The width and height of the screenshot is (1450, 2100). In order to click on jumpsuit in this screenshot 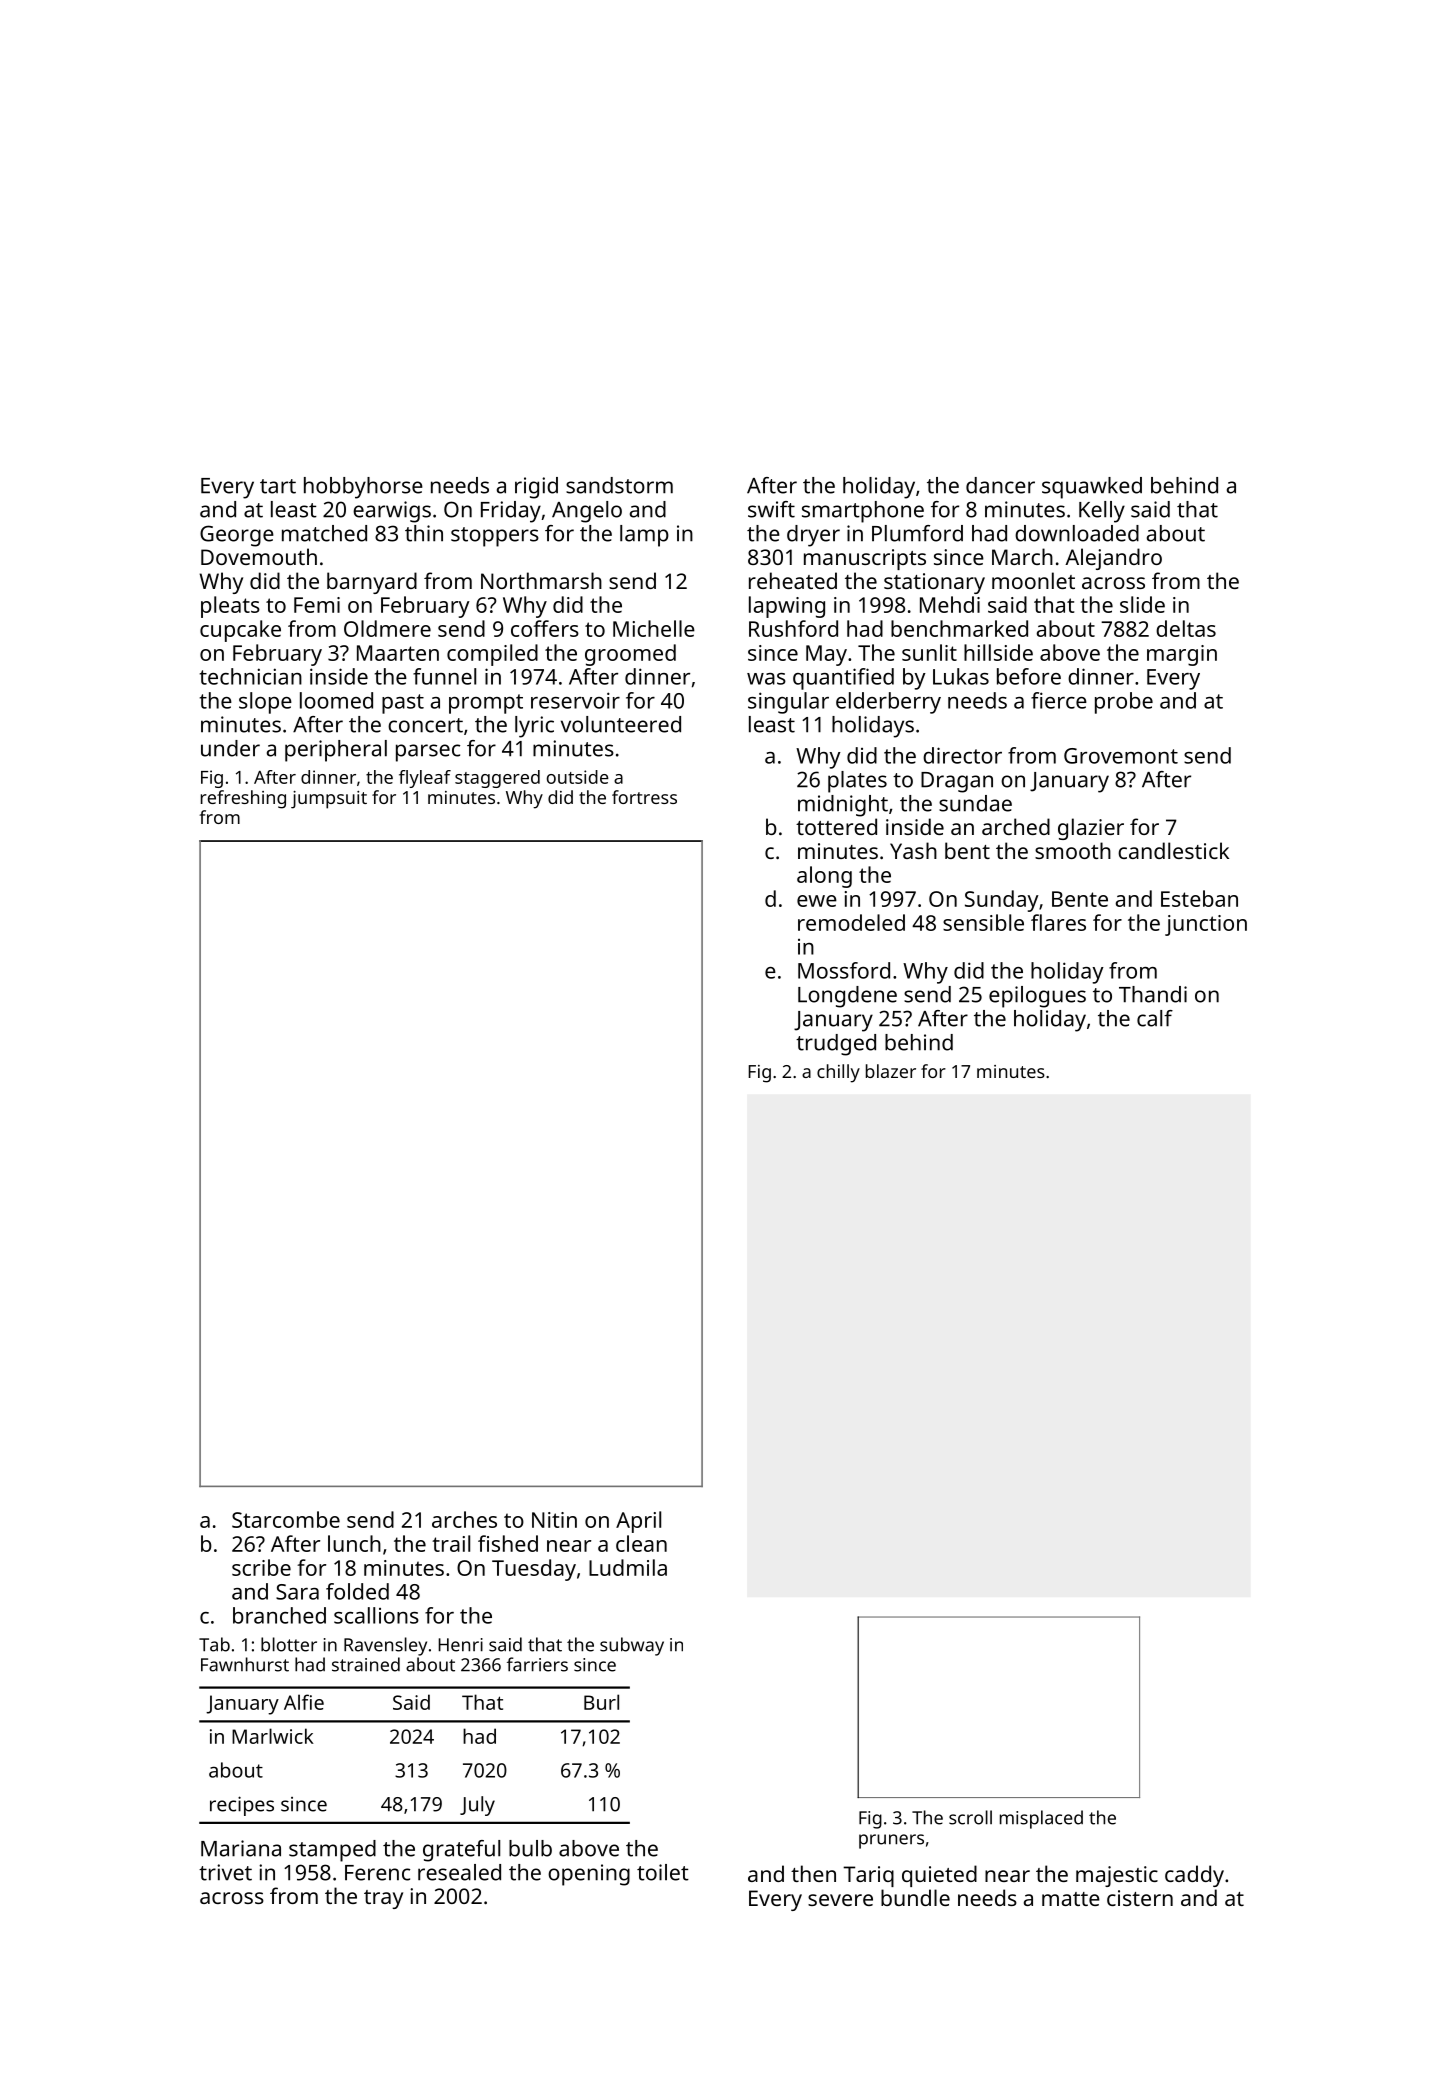, I will do `click(329, 800)`.
